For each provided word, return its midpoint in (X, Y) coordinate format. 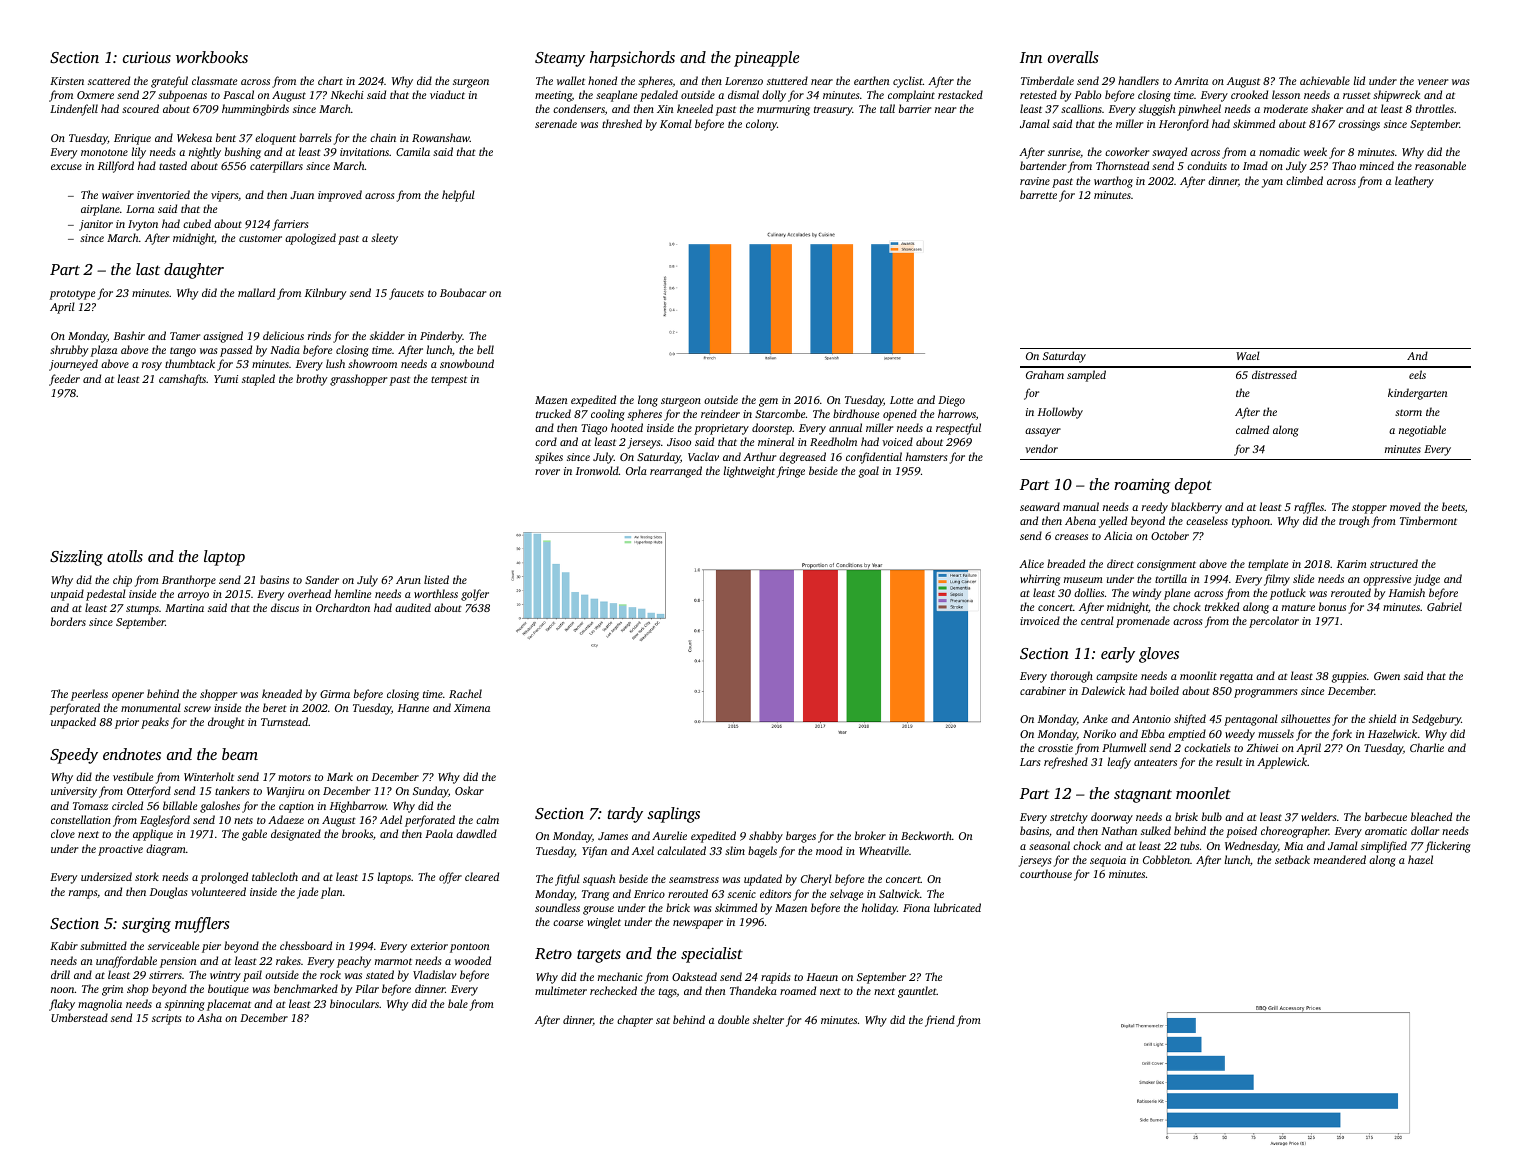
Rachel (465, 693)
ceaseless (1207, 520)
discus (285, 607)
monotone (104, 152)
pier (211, 947)
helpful (458, 196)
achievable (1325, 80)
